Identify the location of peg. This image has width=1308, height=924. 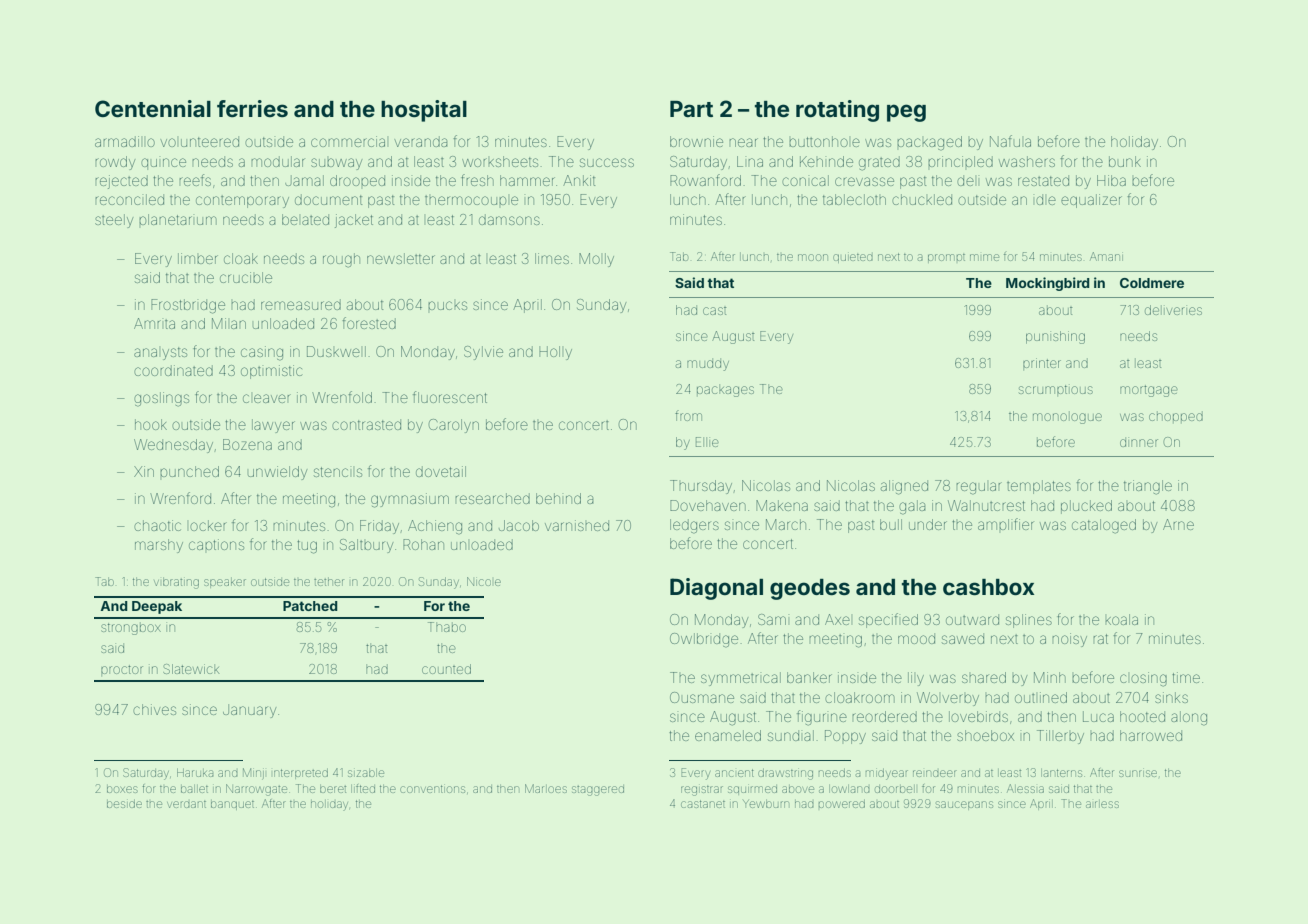
(906, 113).
